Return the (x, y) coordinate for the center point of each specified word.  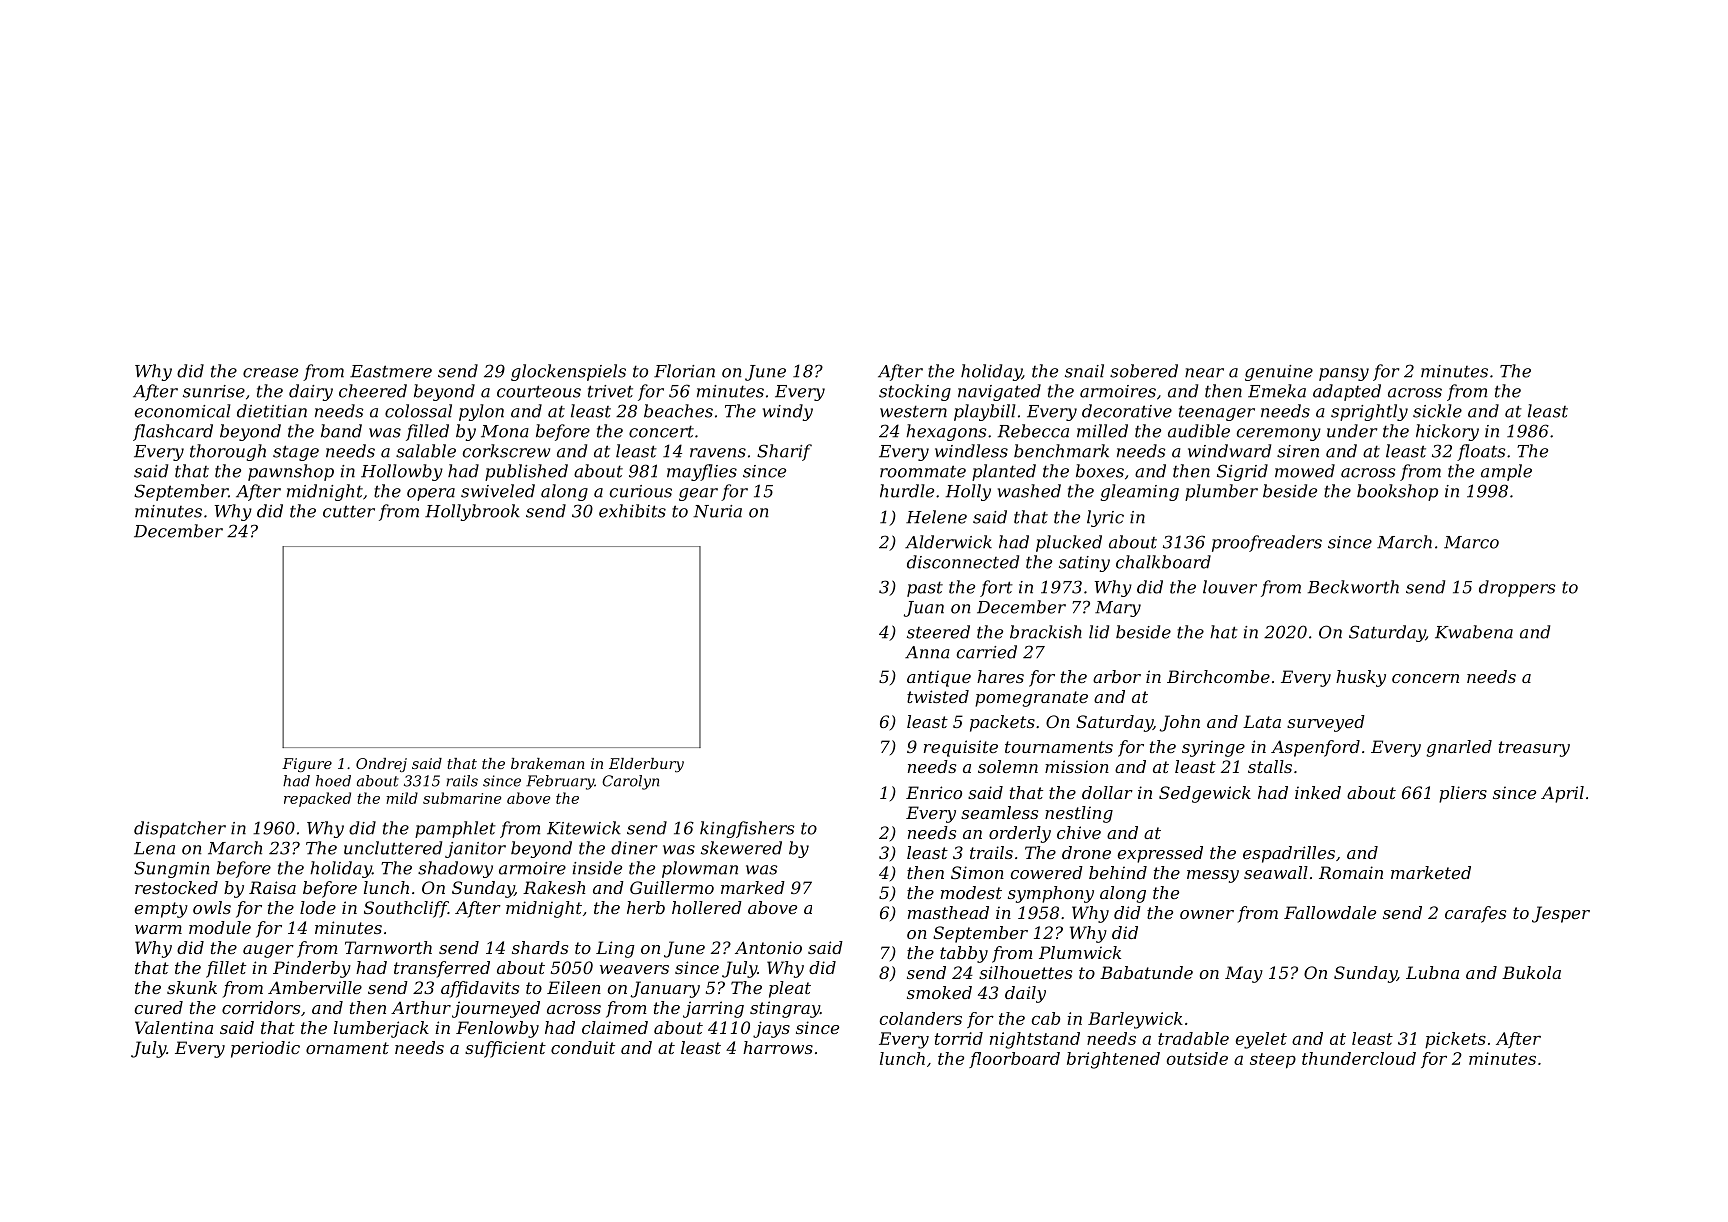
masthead (948, 912)
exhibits (632, 511)
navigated (999, 392)
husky (1361, 678)
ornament (347, 1048)
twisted (938, 696)
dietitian (272, 411)
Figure (307, 765)
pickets (1455, 1040)
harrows (778, 1047)
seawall (1276, 872)
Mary (1118, 609)
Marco (1471, 542)
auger (268, 951)
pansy (1344, 374)
